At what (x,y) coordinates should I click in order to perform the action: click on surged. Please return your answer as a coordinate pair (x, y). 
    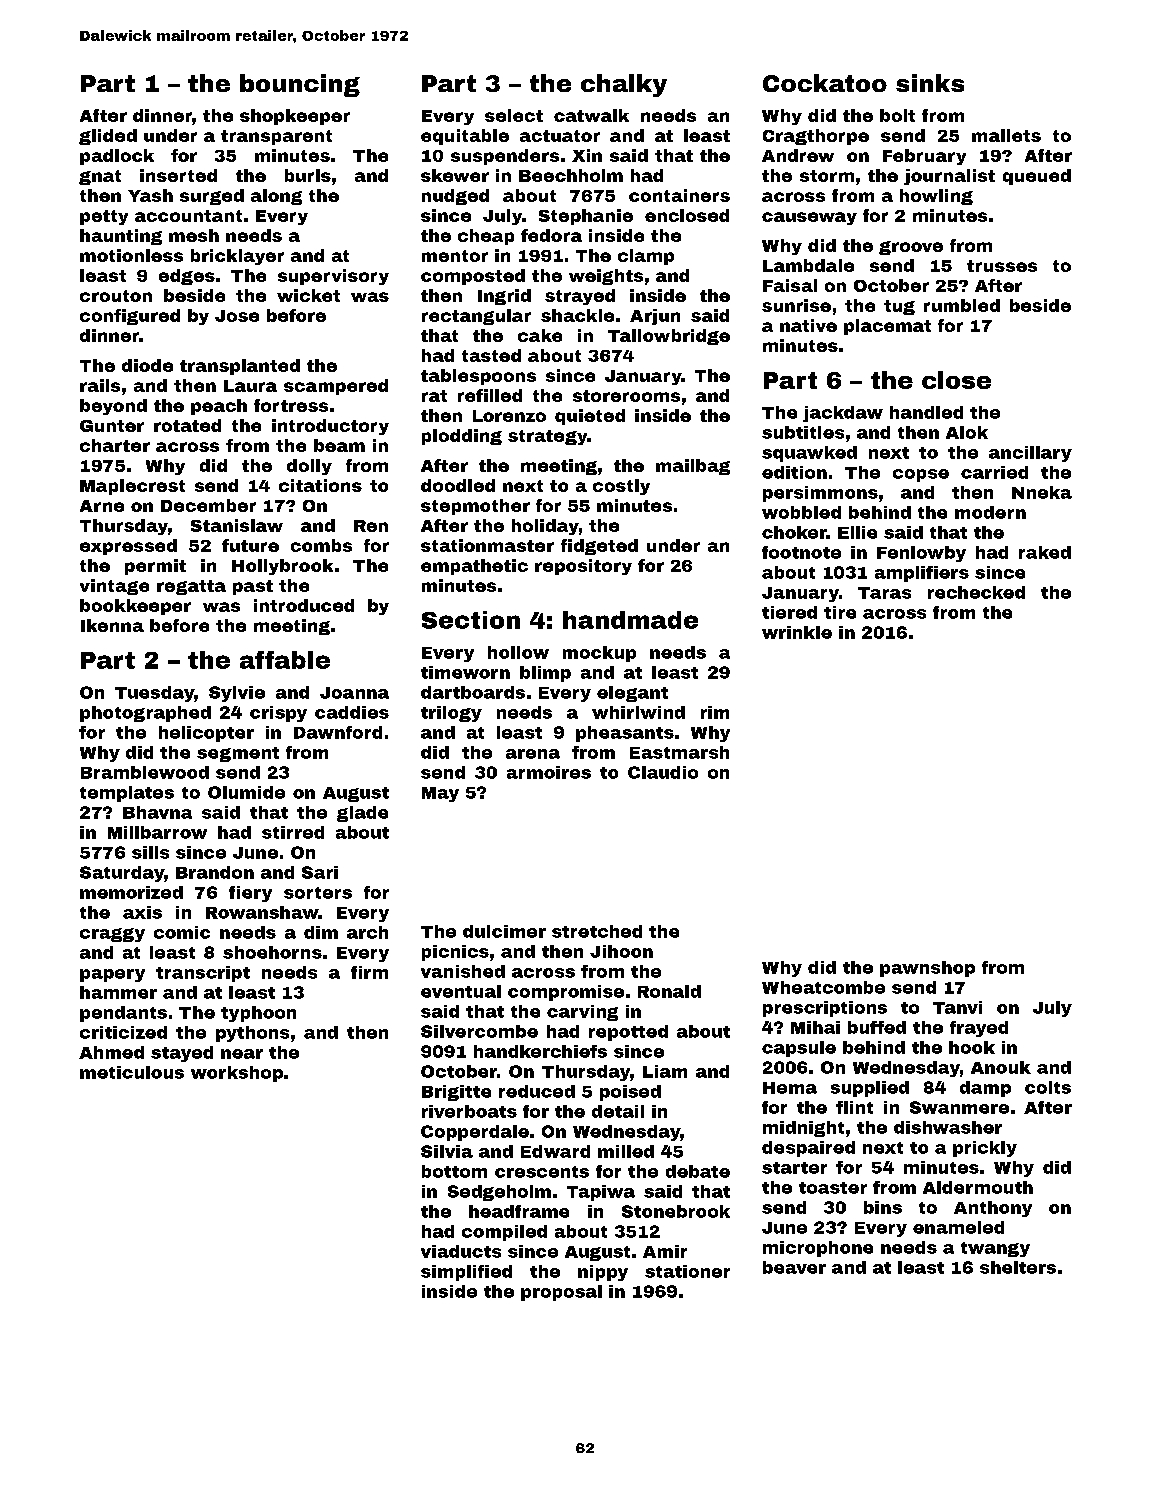
    Looking at the image, I should click on (212, 197).
